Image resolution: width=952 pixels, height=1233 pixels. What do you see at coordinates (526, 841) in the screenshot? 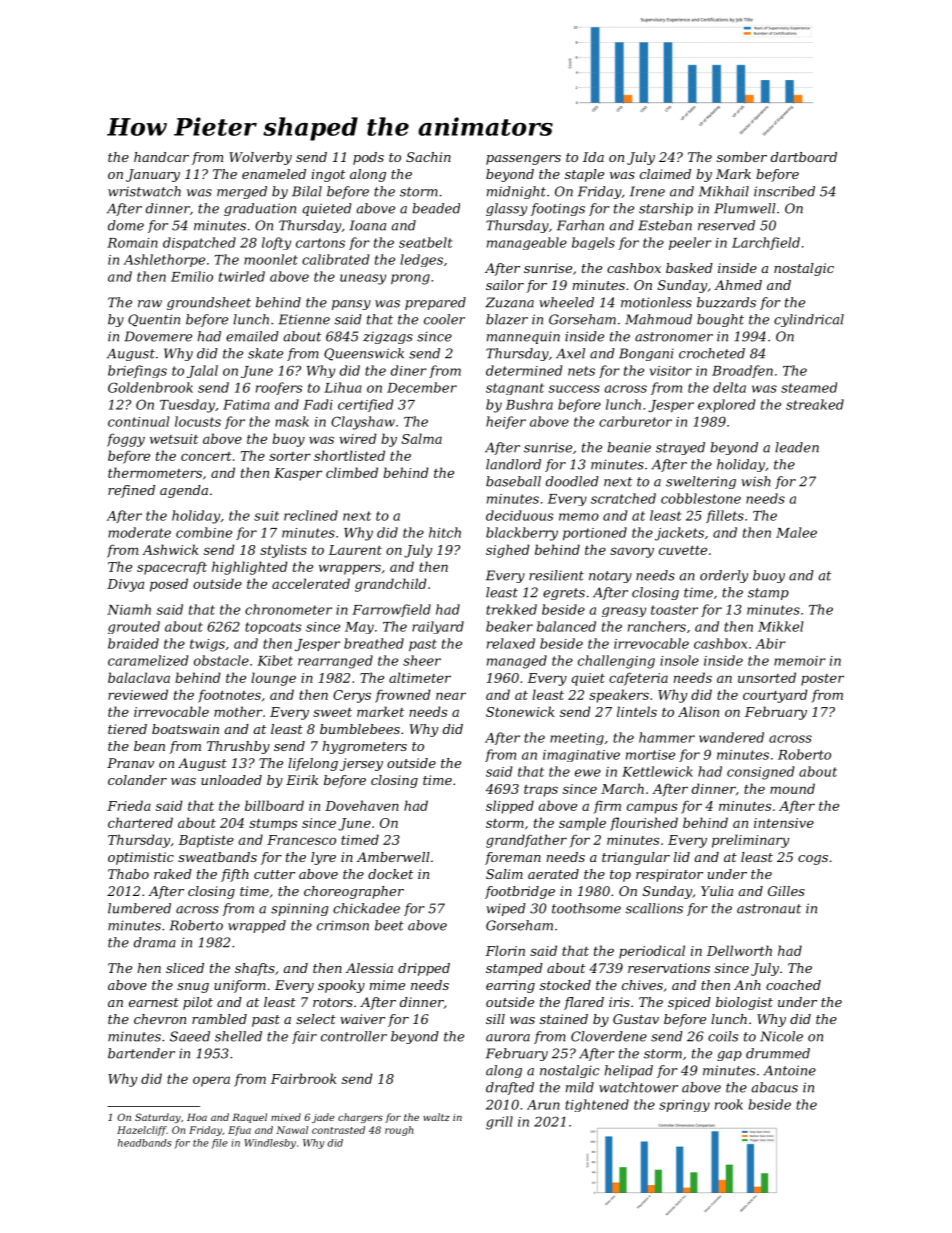
I see `grandfather` at bounding box center [526, 841].
